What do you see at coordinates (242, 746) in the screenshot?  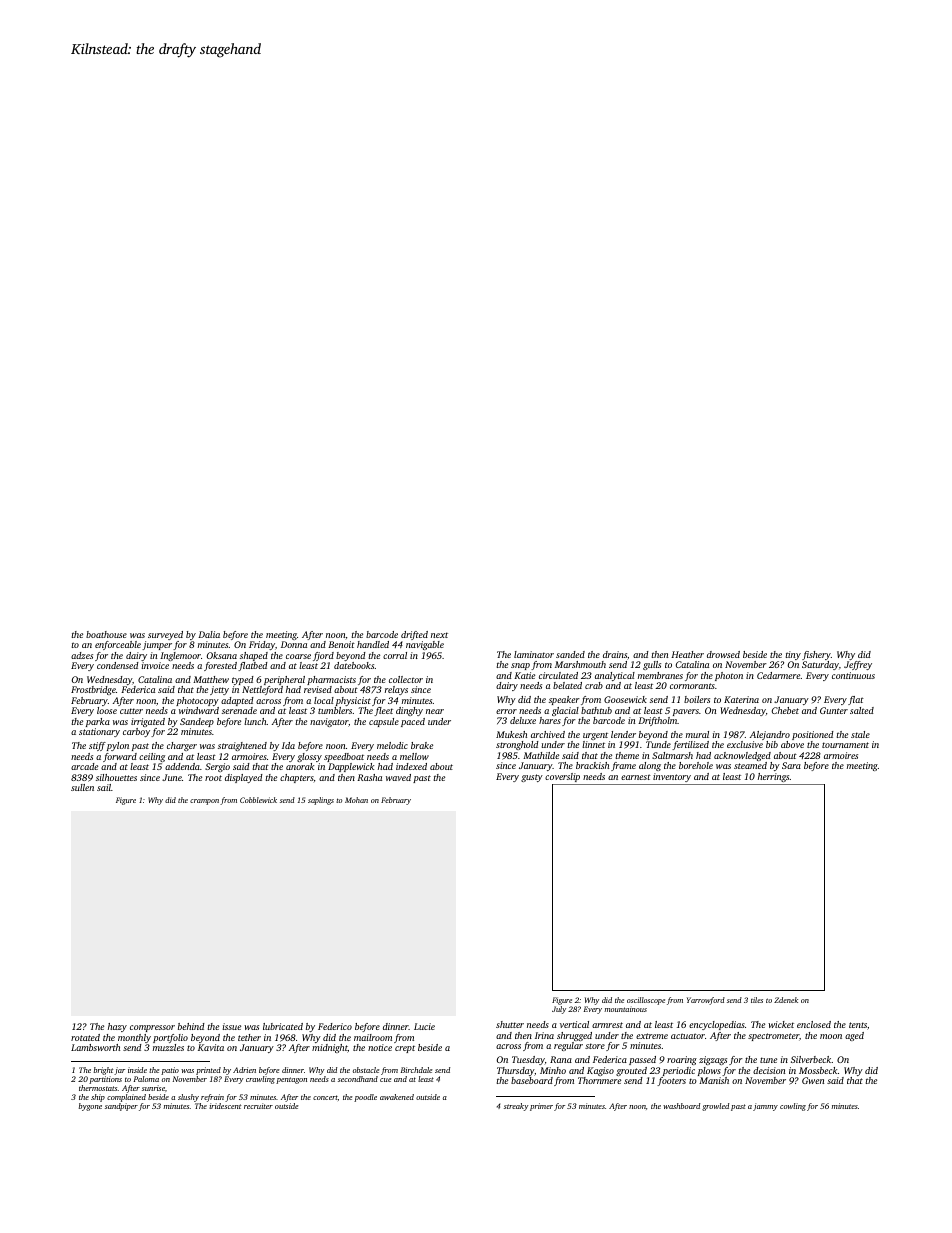 I see `straightened` at bounding box center [242, 746].
